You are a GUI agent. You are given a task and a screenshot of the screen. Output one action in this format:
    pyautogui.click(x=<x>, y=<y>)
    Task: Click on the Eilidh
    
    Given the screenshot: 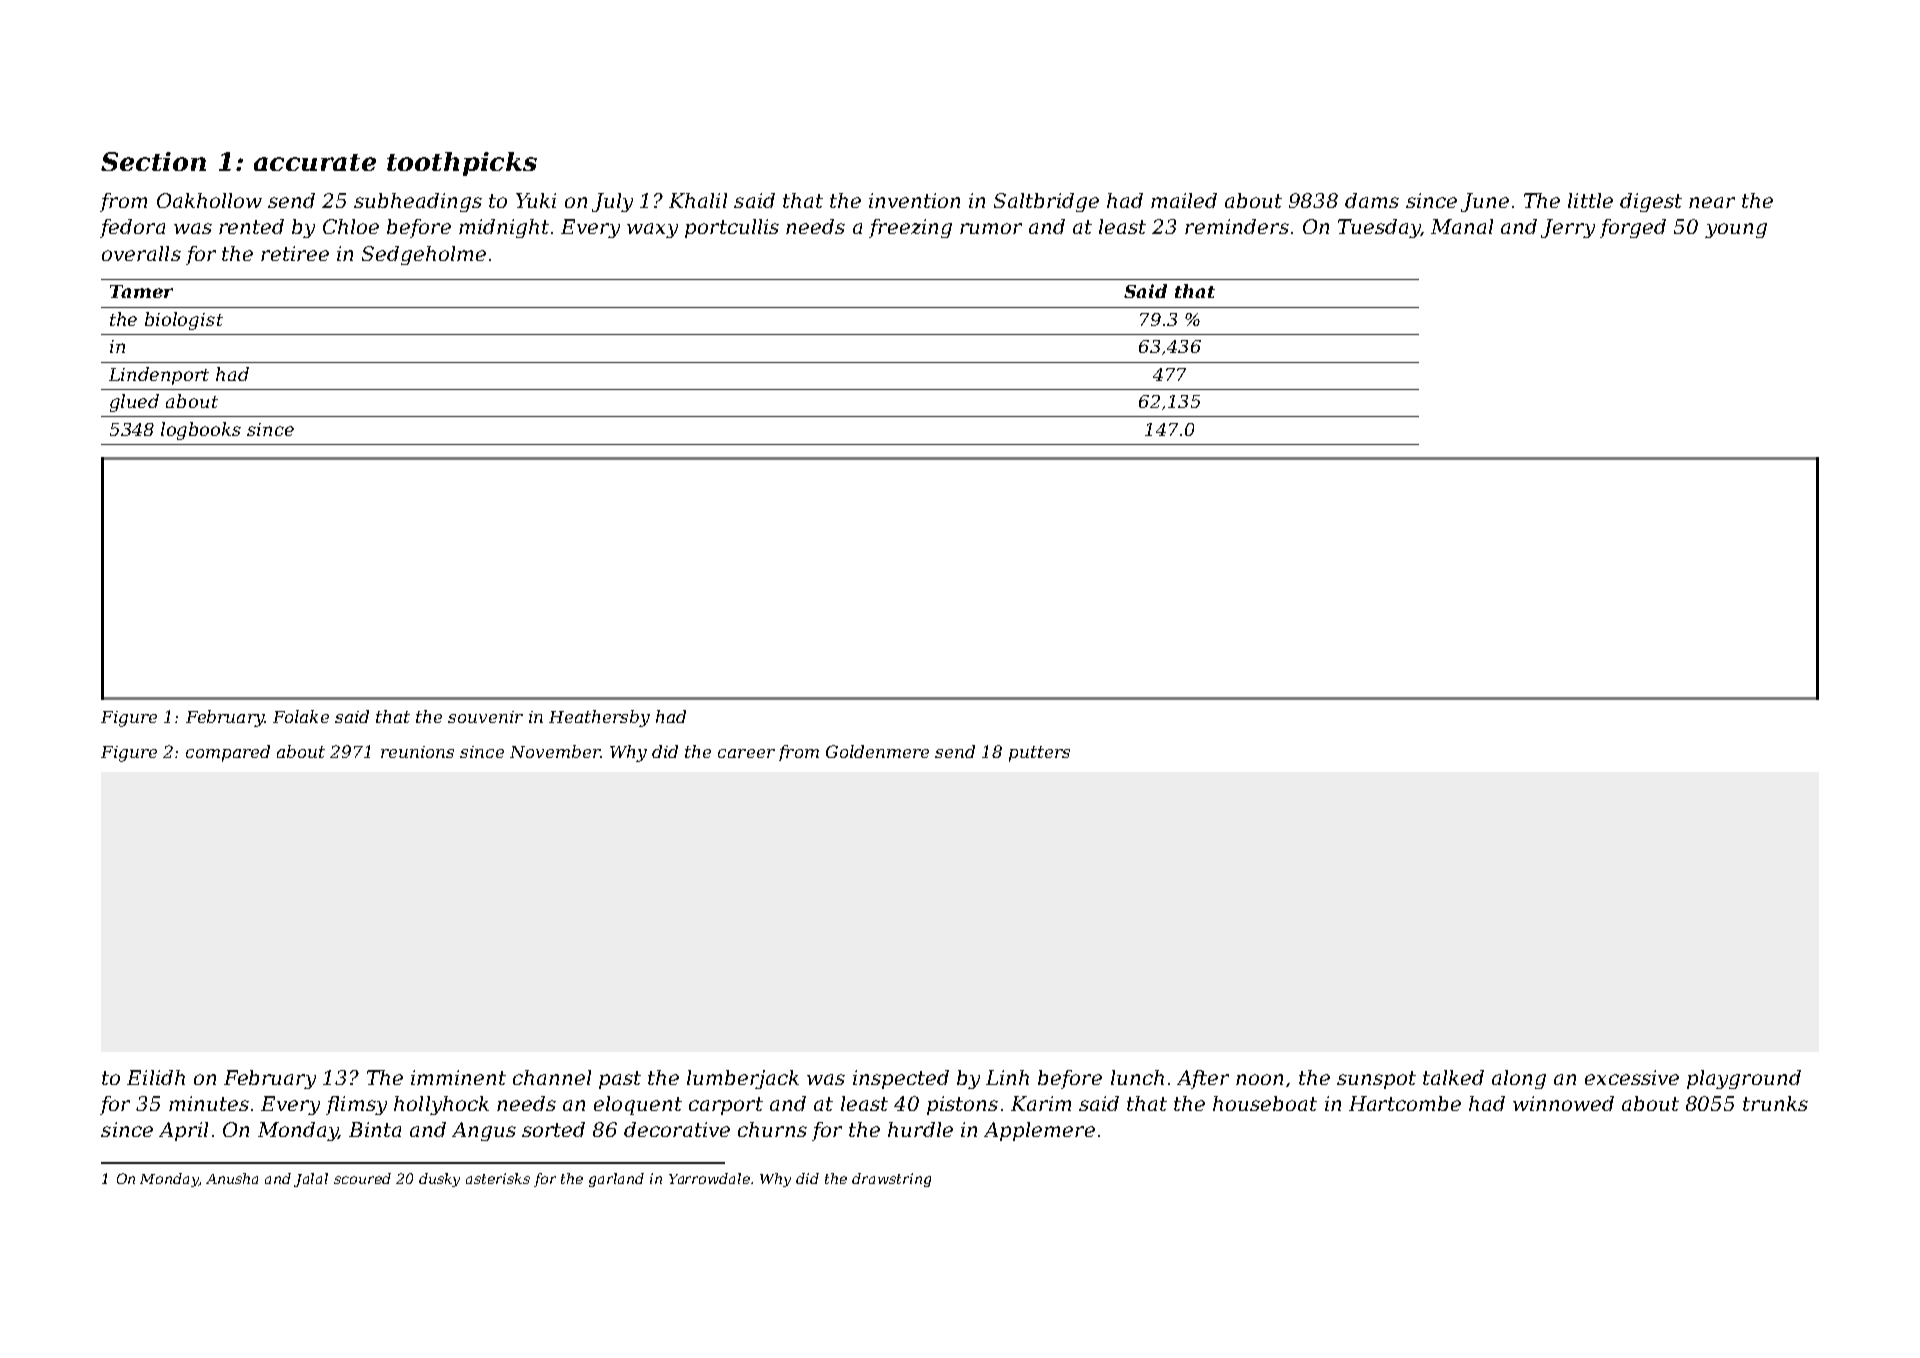 What is the action you would take?
    pyautogui.click(x=156, y=1077)
